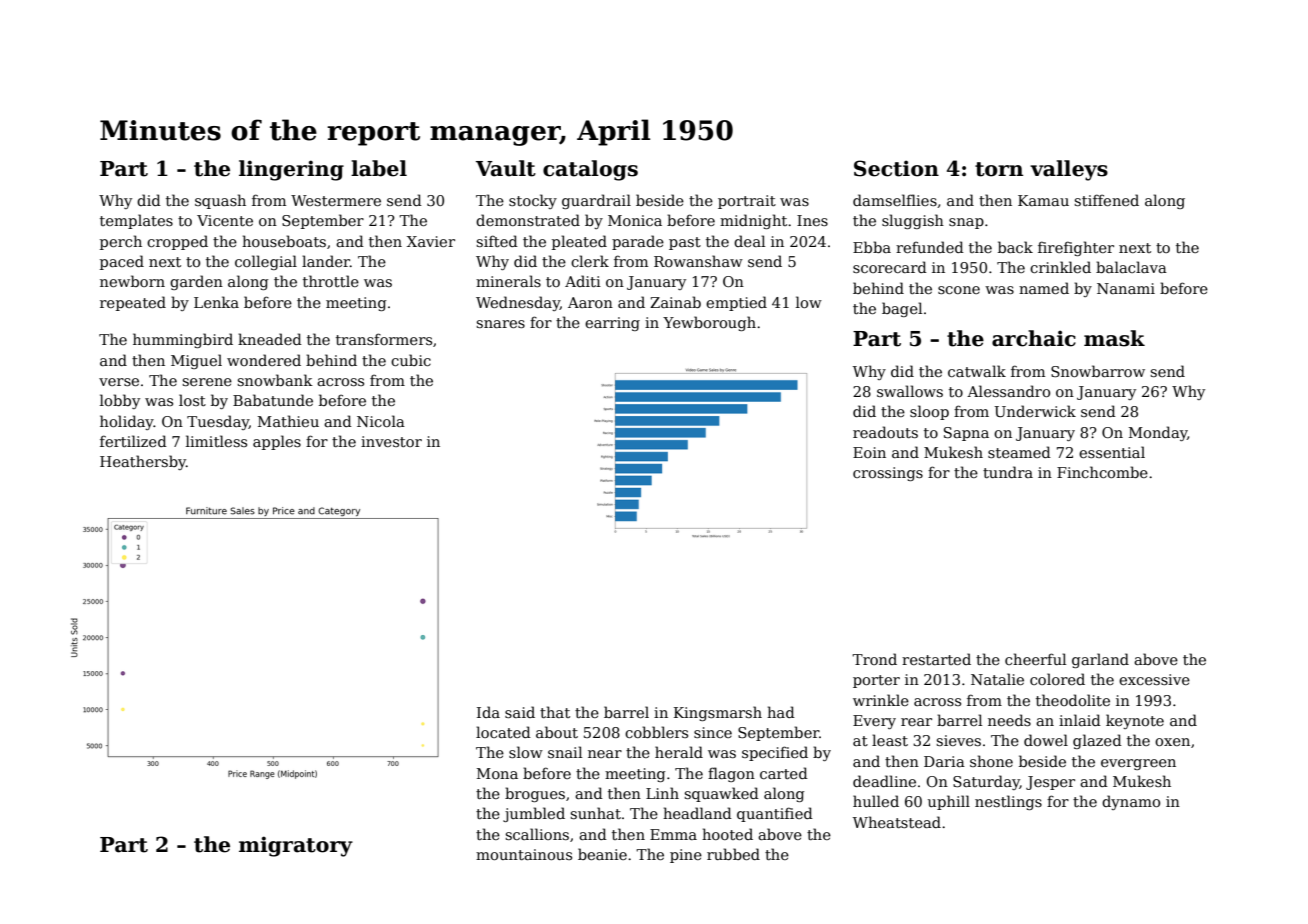 This document has height=924, width=1308. Describe the element at coordinates (1008, 472) in the document. I see `tundra` at that location.
